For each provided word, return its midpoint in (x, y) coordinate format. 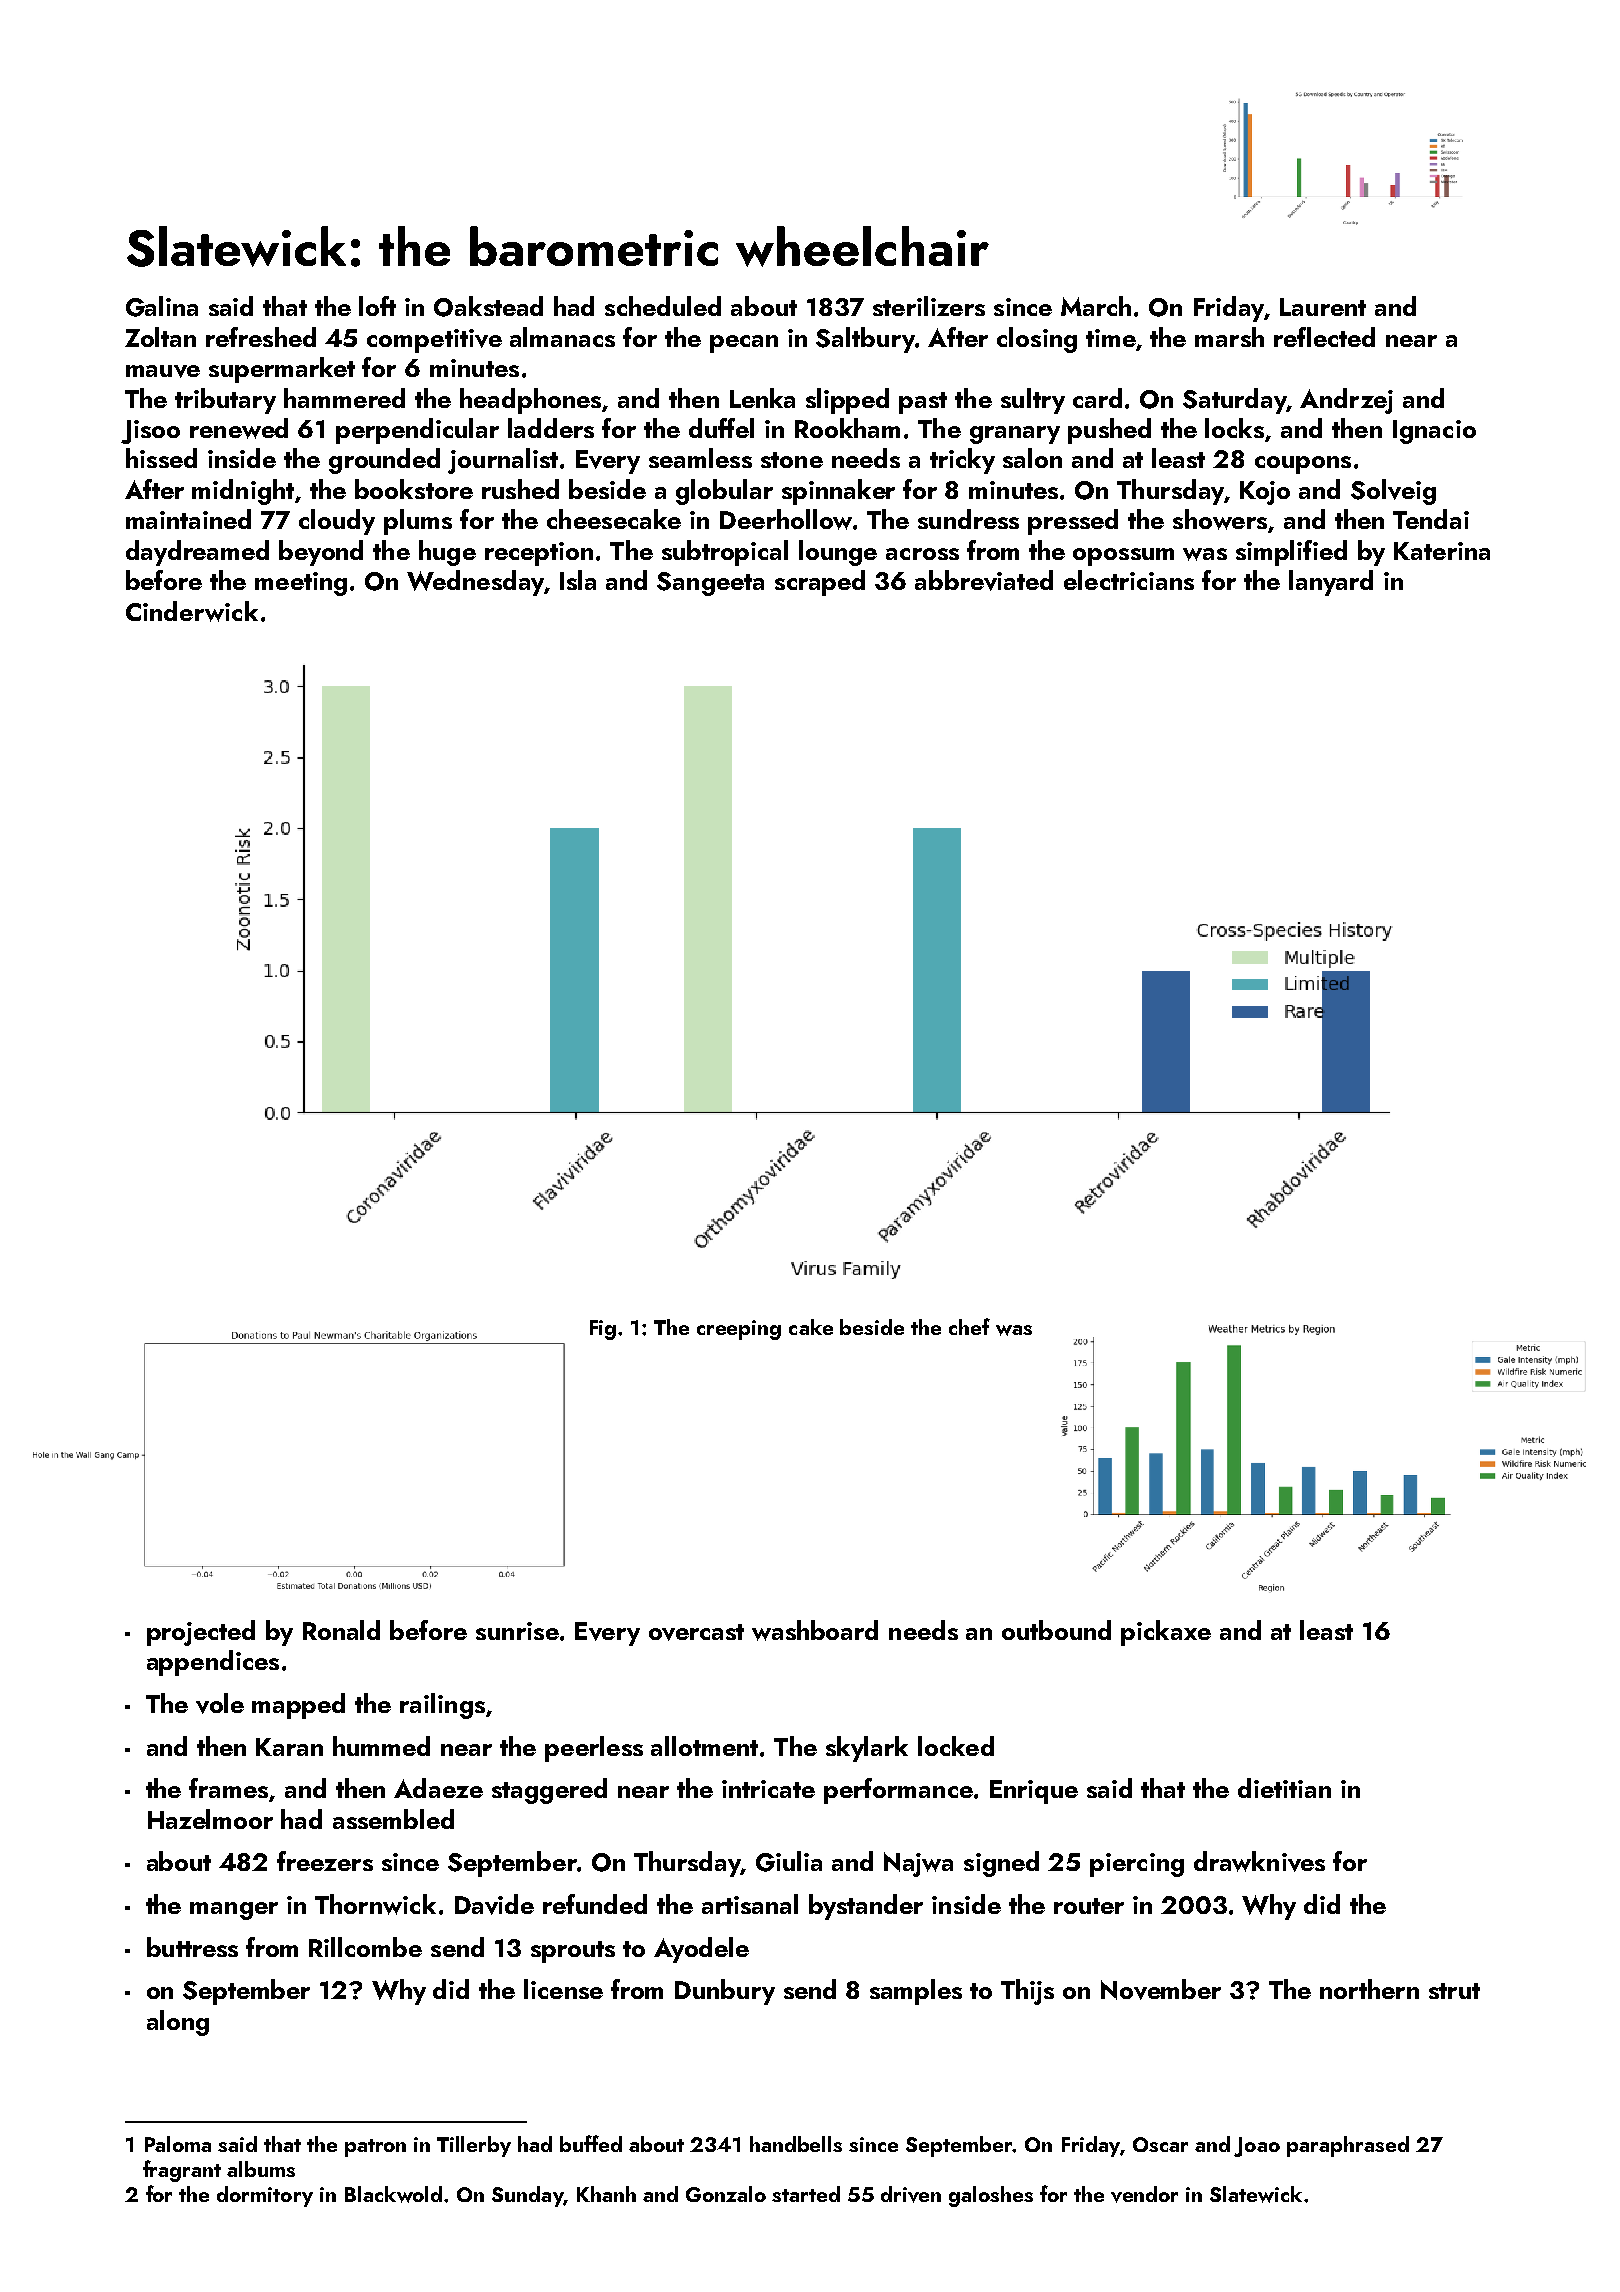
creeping (739, 1330)
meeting (301, 584)
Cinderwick (192, 611)
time (1111, 338)
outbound (1056, 1630)
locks (1234, 428)
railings (442, 1706)
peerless (594, 1749)
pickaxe (1166, 1633)
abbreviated (984, 580)
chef (969, 1326)
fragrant (182, 2171)
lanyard (1331, 583)
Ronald (341, 1630)
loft (377, 306)
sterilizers (929, 306)
